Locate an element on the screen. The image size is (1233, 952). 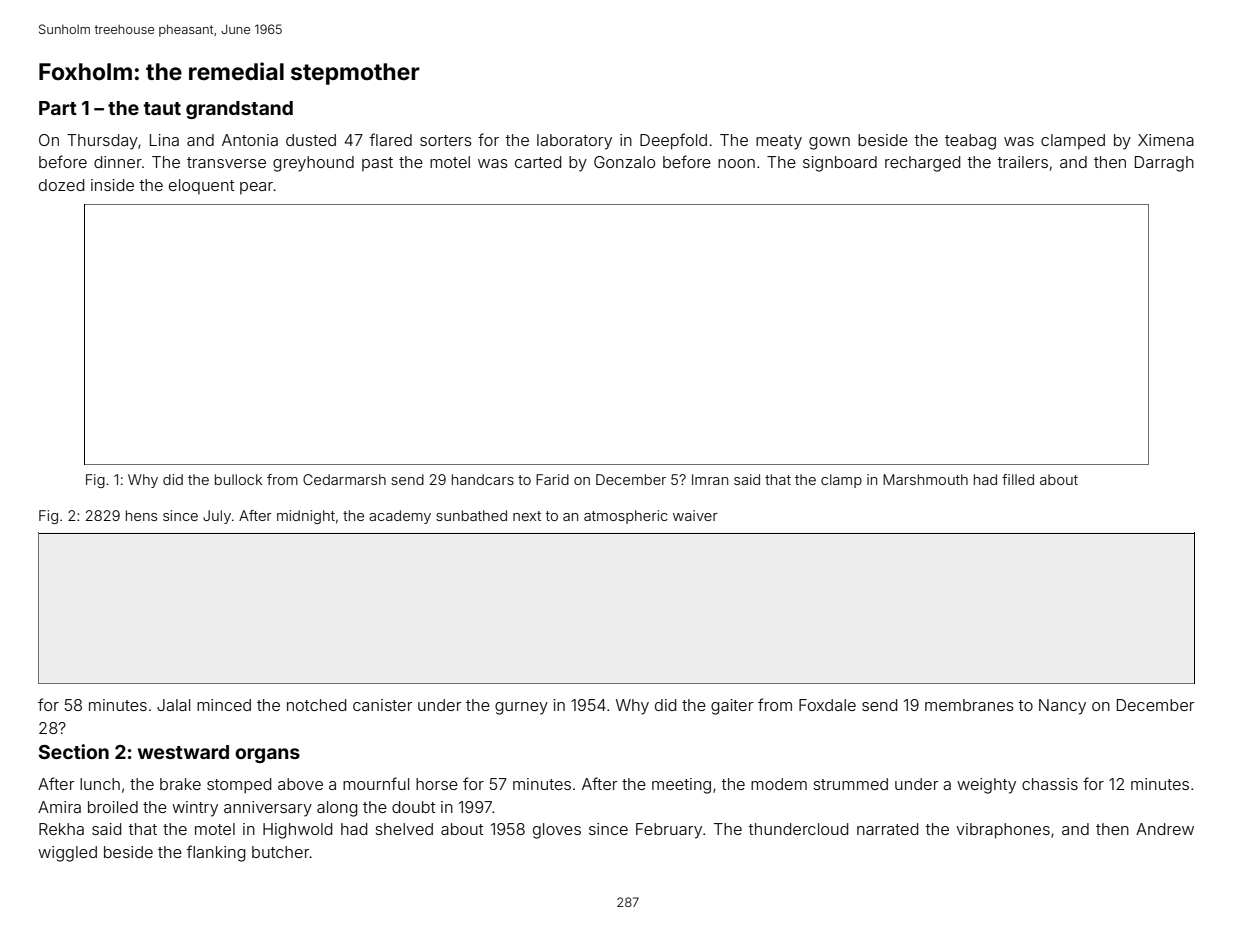
midnight is located at coordinates (306, 517).
